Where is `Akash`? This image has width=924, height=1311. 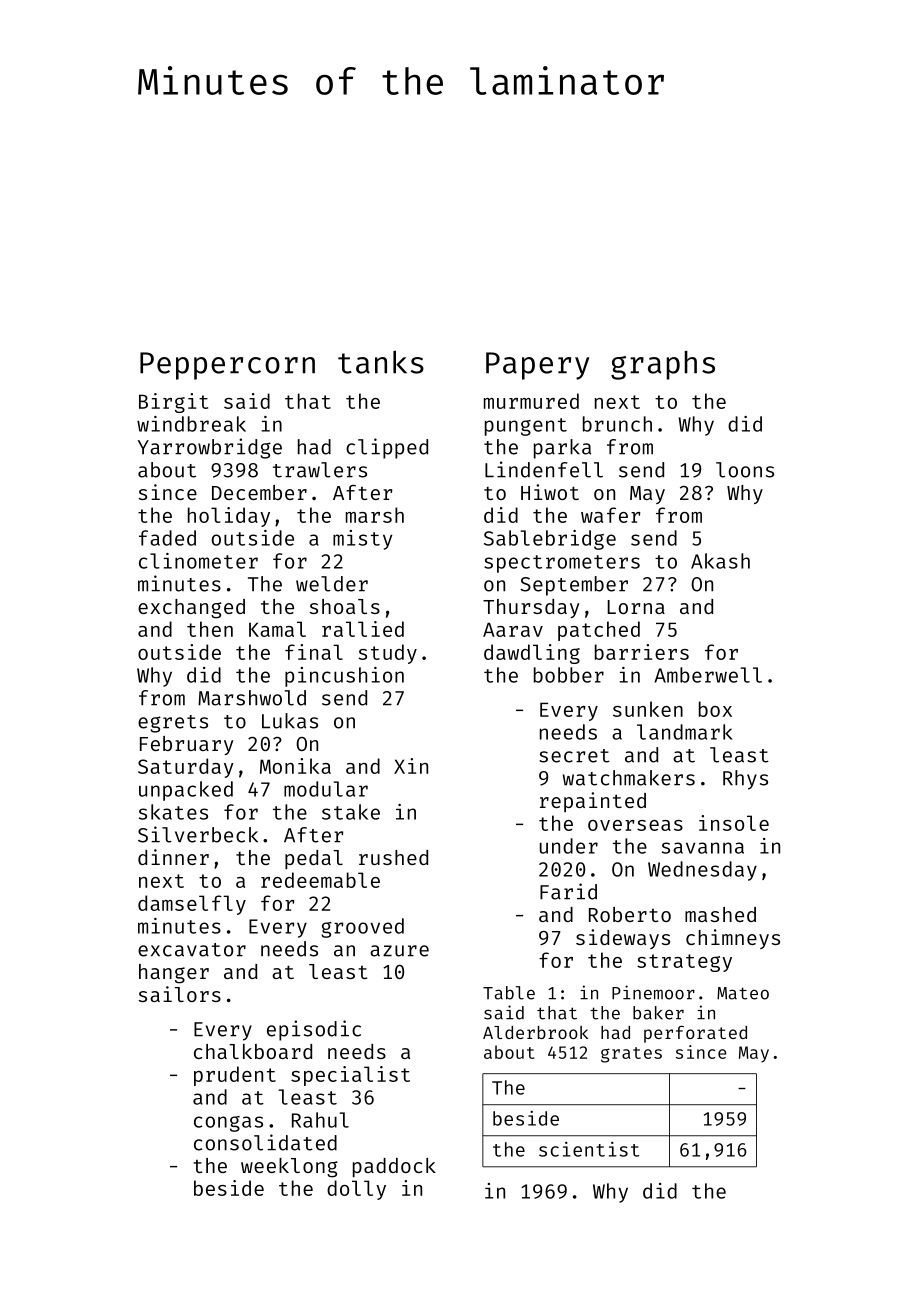
Akash is located at coordinates (720, 561).
